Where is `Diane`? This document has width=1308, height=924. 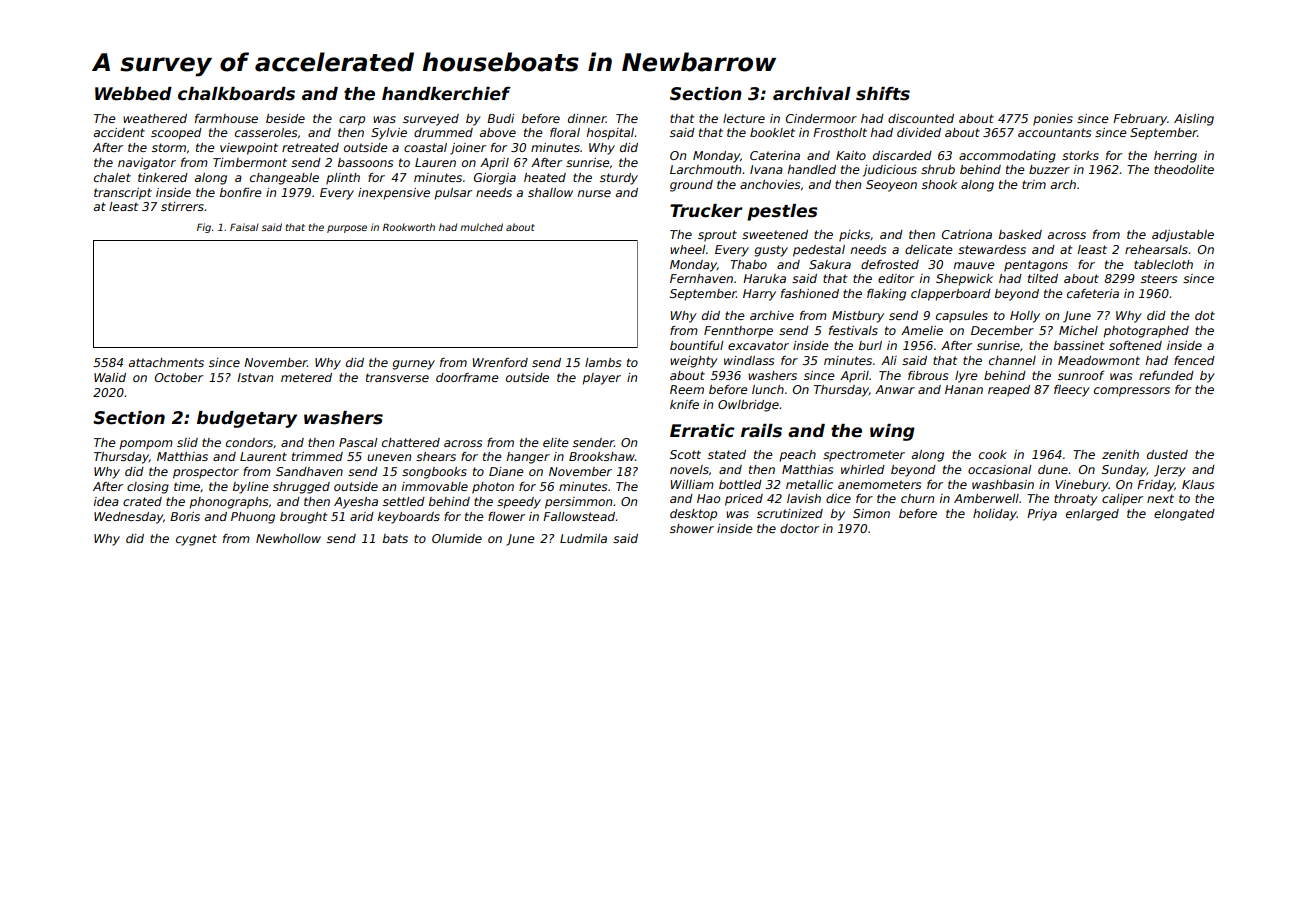
Diane is located at coordinates (506, 471).
